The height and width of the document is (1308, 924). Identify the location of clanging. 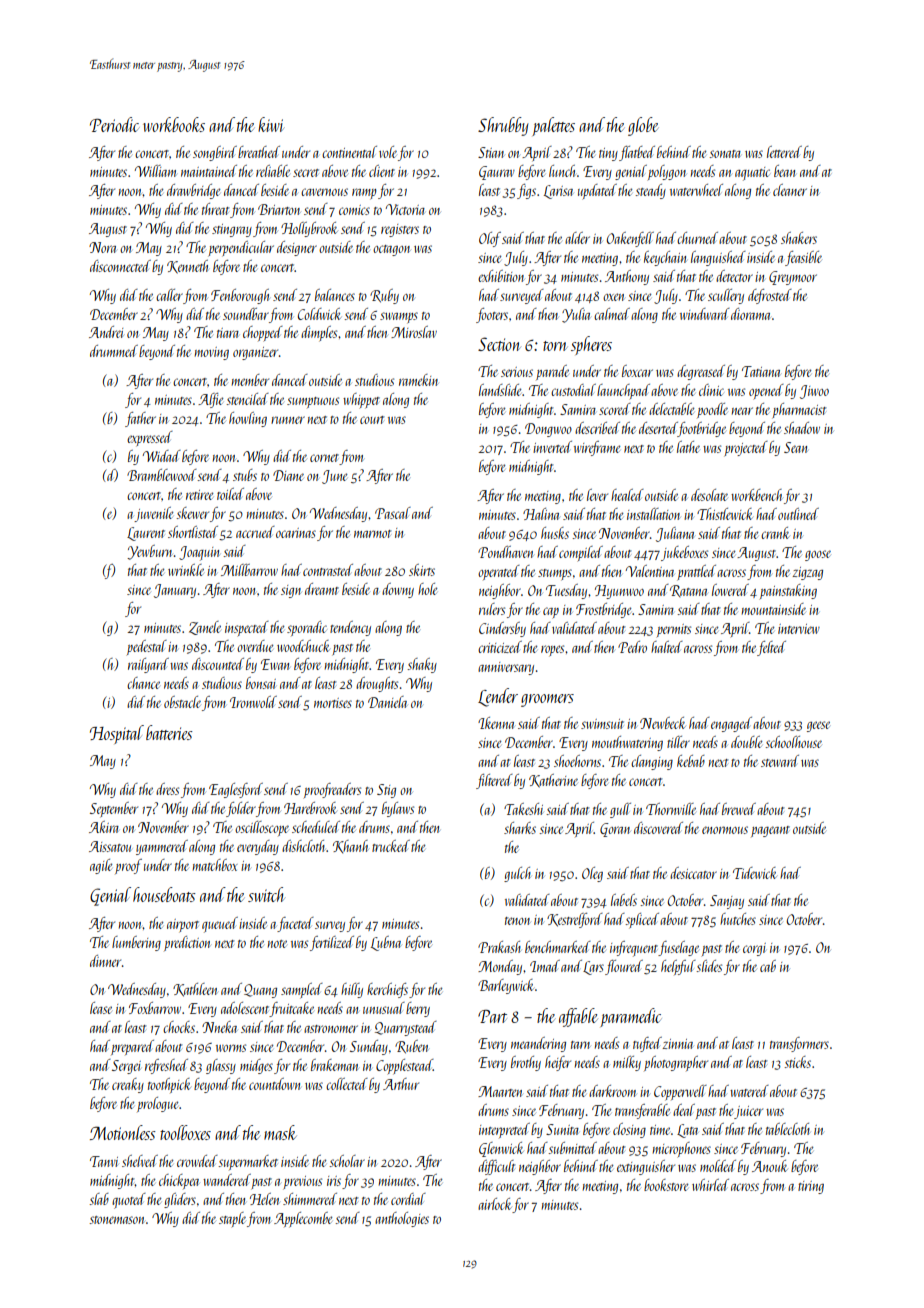
(652, 762).
